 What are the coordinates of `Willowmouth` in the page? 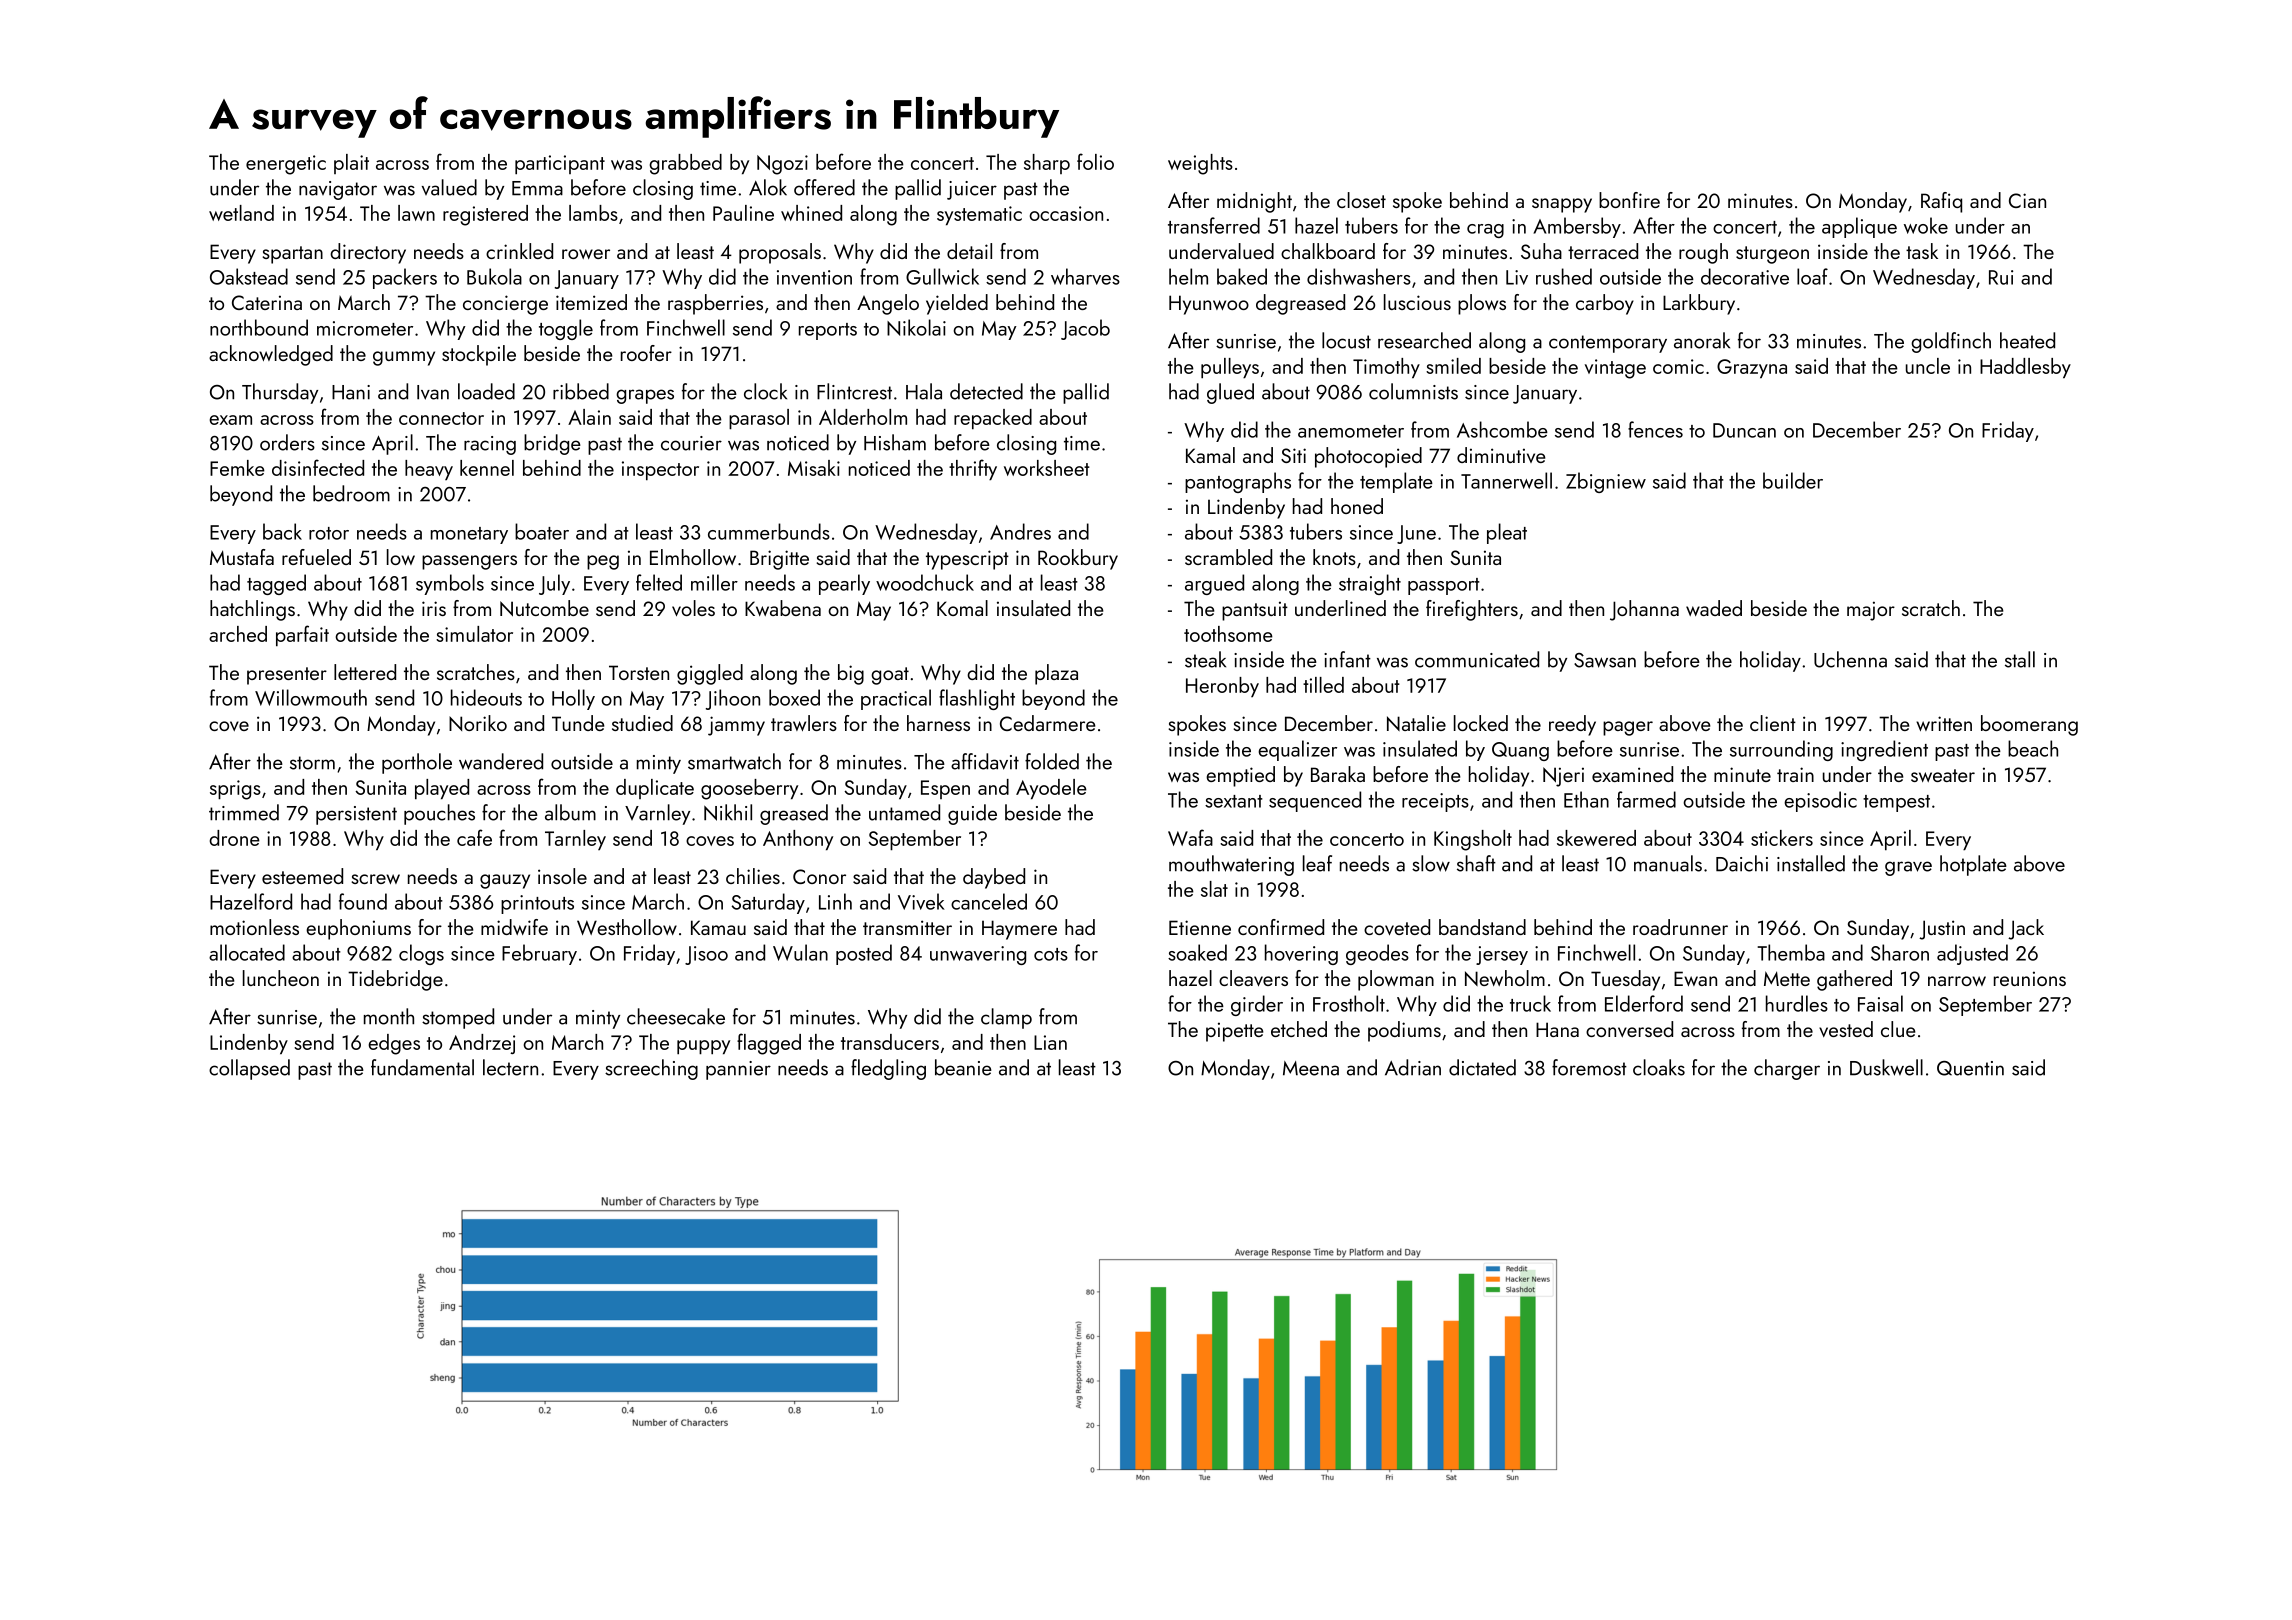 It's located at (311, 697).
